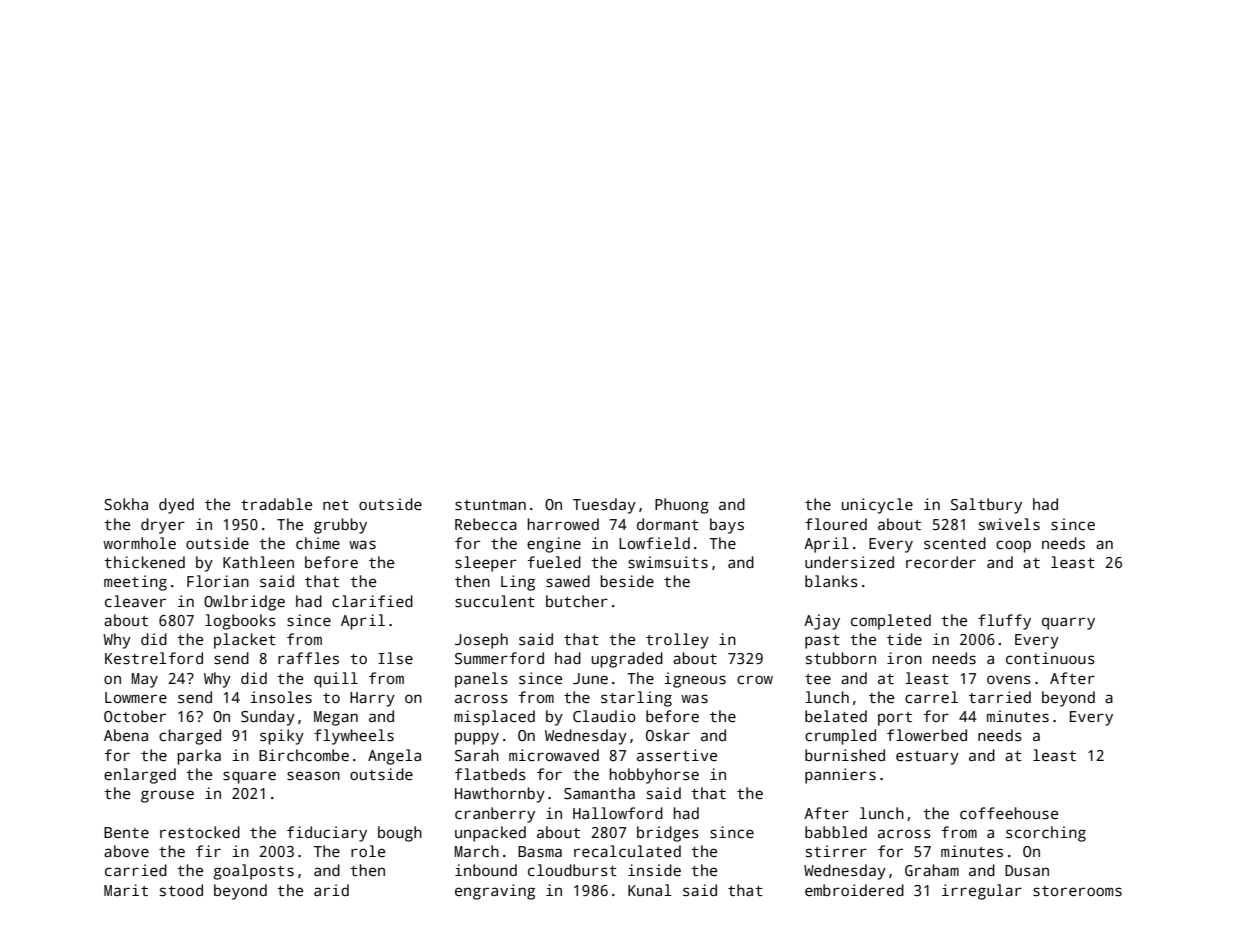  I want to click on tradable, so click(276, 504).
